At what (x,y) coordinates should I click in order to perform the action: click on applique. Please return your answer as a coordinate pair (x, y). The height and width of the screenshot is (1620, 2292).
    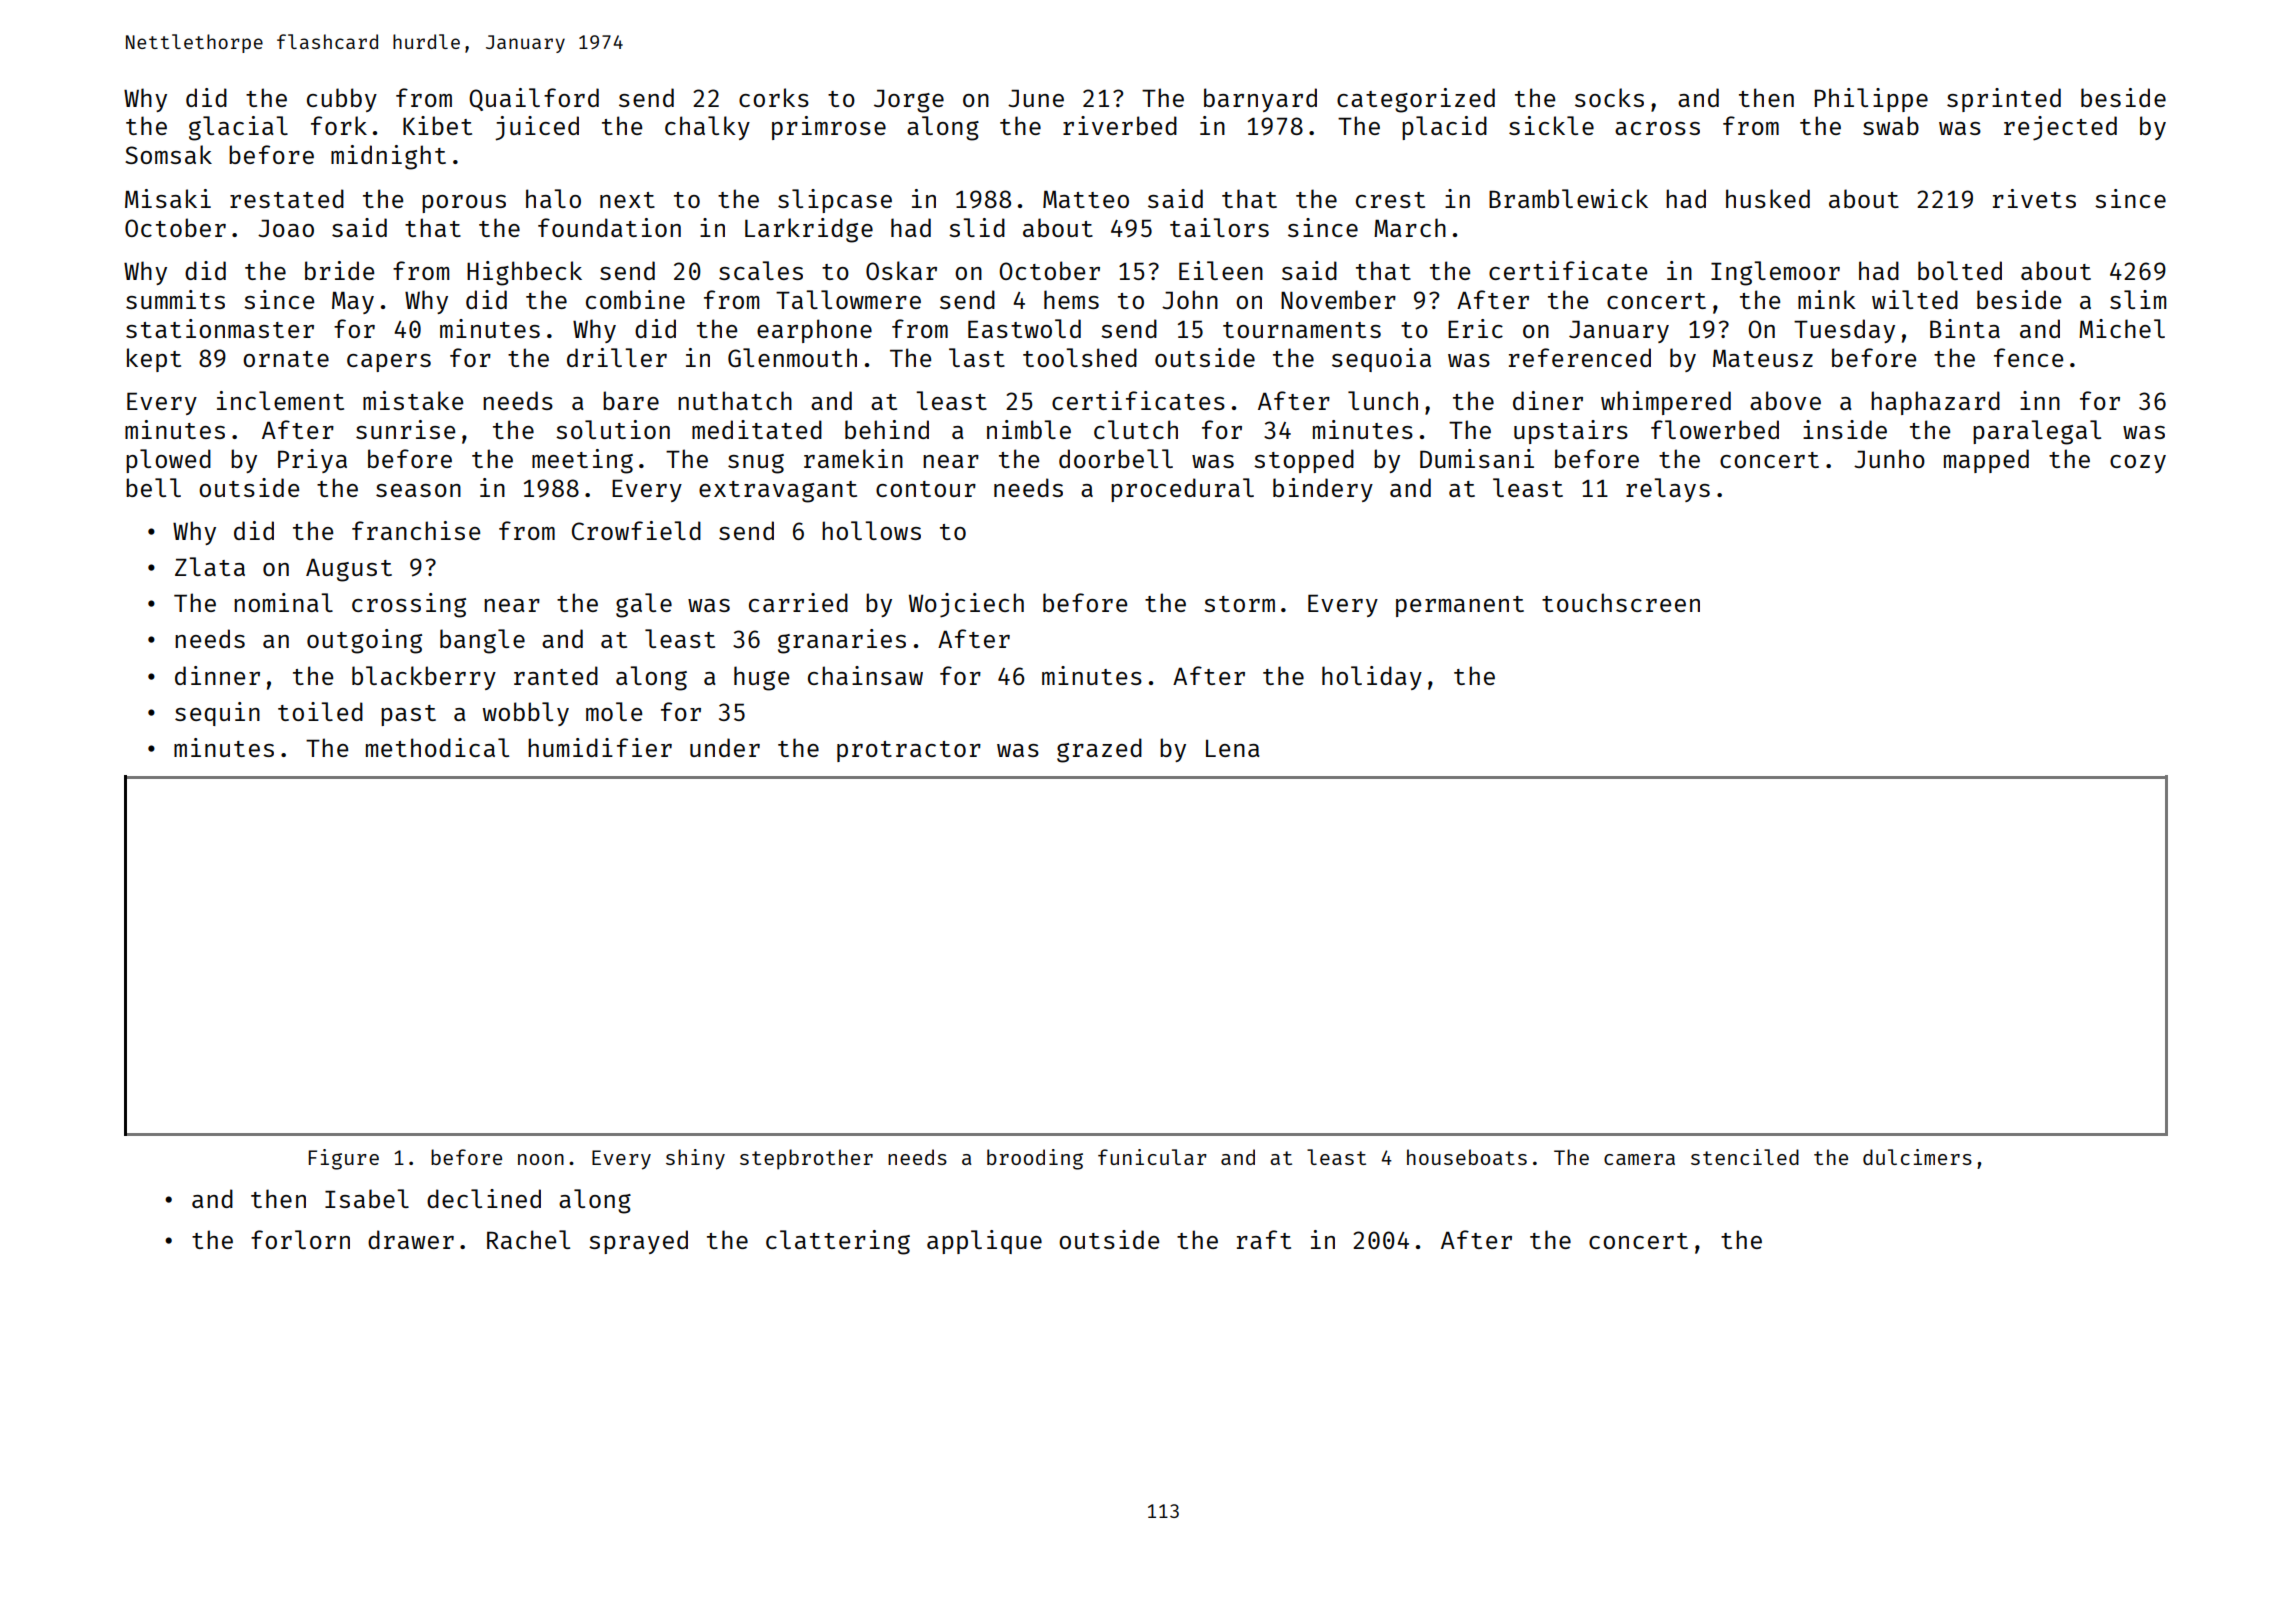
    Looking at the image, I should click on (984, 1242).
